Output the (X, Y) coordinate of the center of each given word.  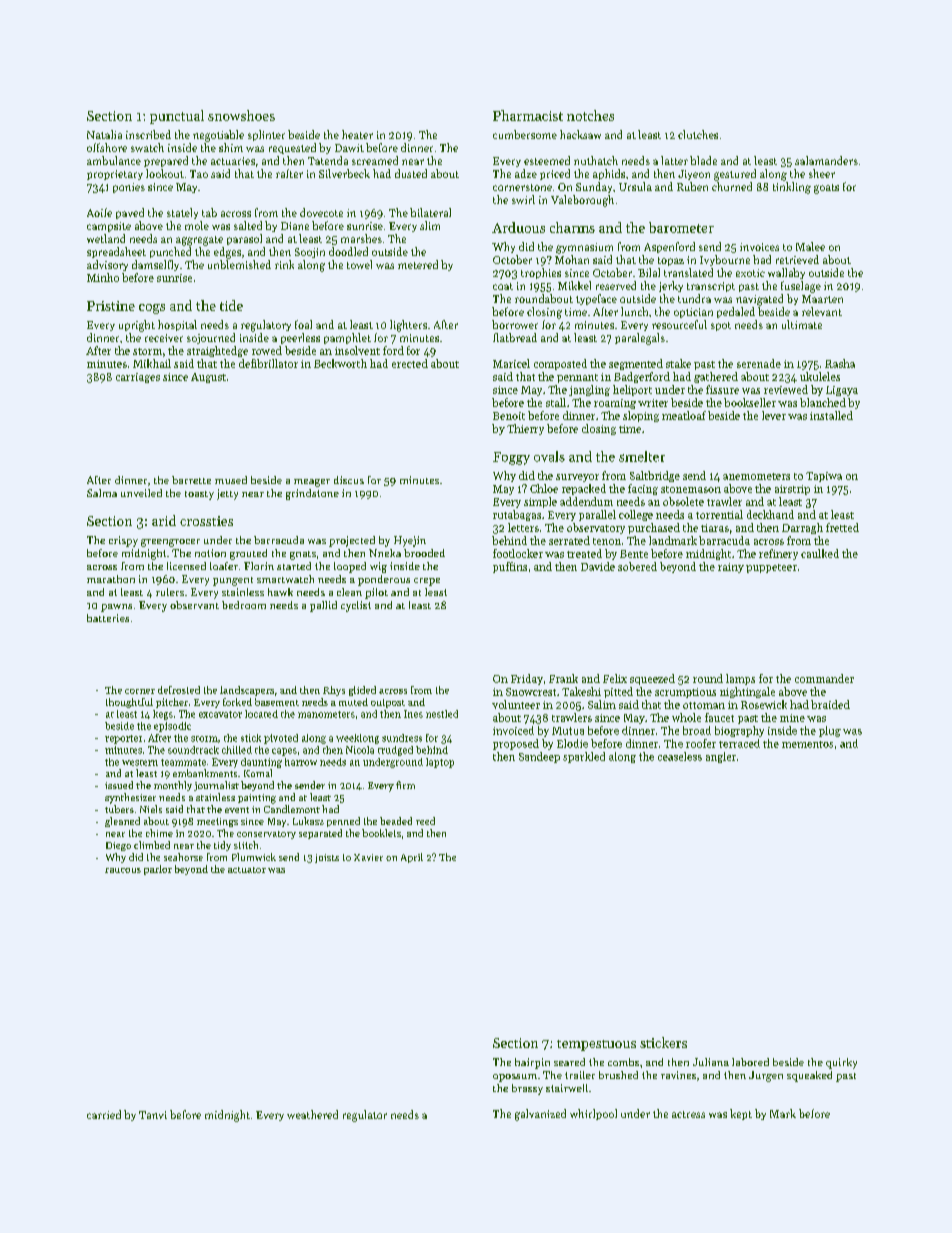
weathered (312, 1114)
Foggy (511, 458)
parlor (158, 870)
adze (526, 173)
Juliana (711, 1062)
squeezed (652, 679)
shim (231, 147)
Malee (810, 246)
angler (721, 757)
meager (312, 483)
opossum (515, 1078)
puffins (510, 567)
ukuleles (820, 376)
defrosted (179, 690)
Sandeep (539, 757)
